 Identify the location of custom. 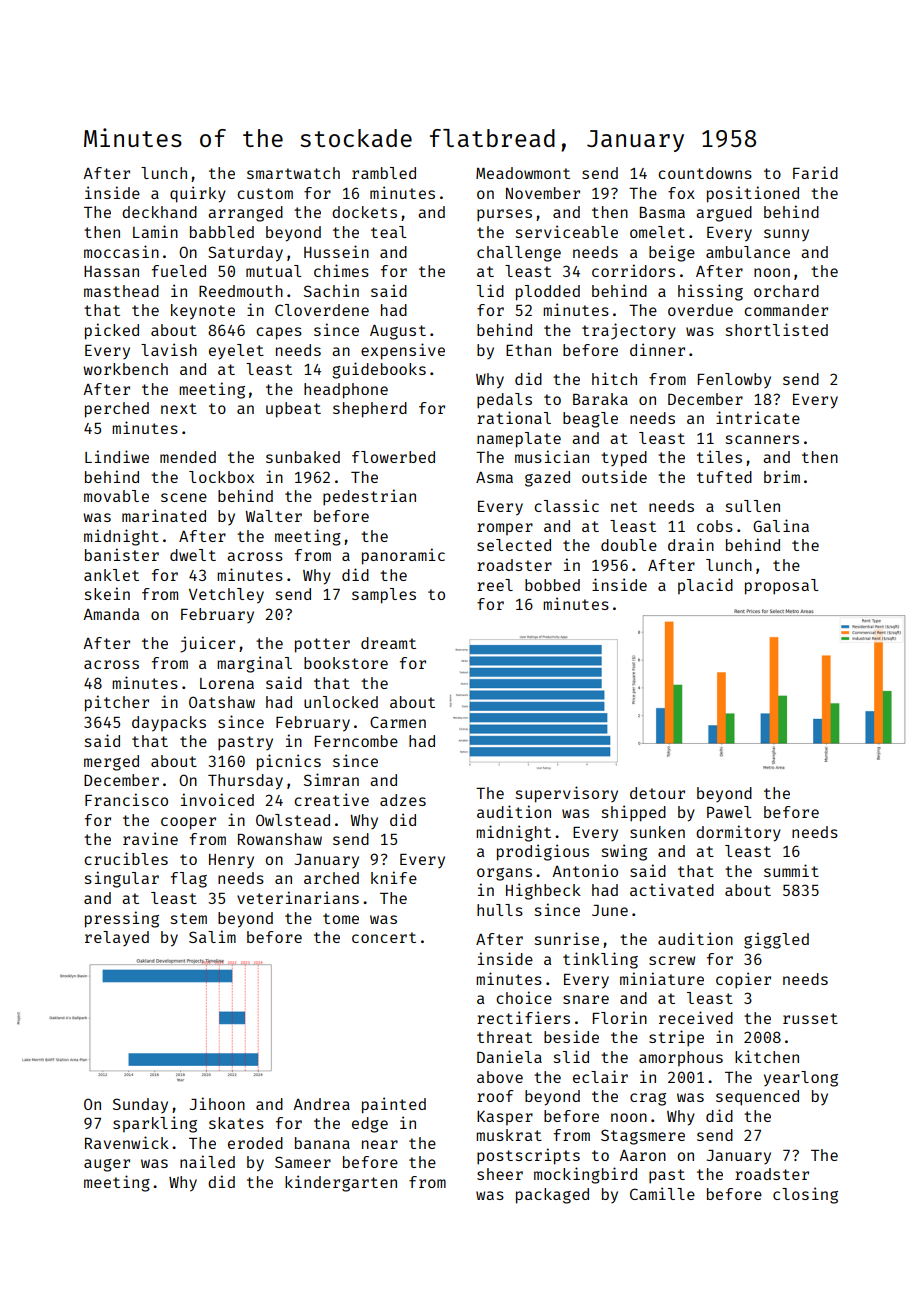
(265, 193).
